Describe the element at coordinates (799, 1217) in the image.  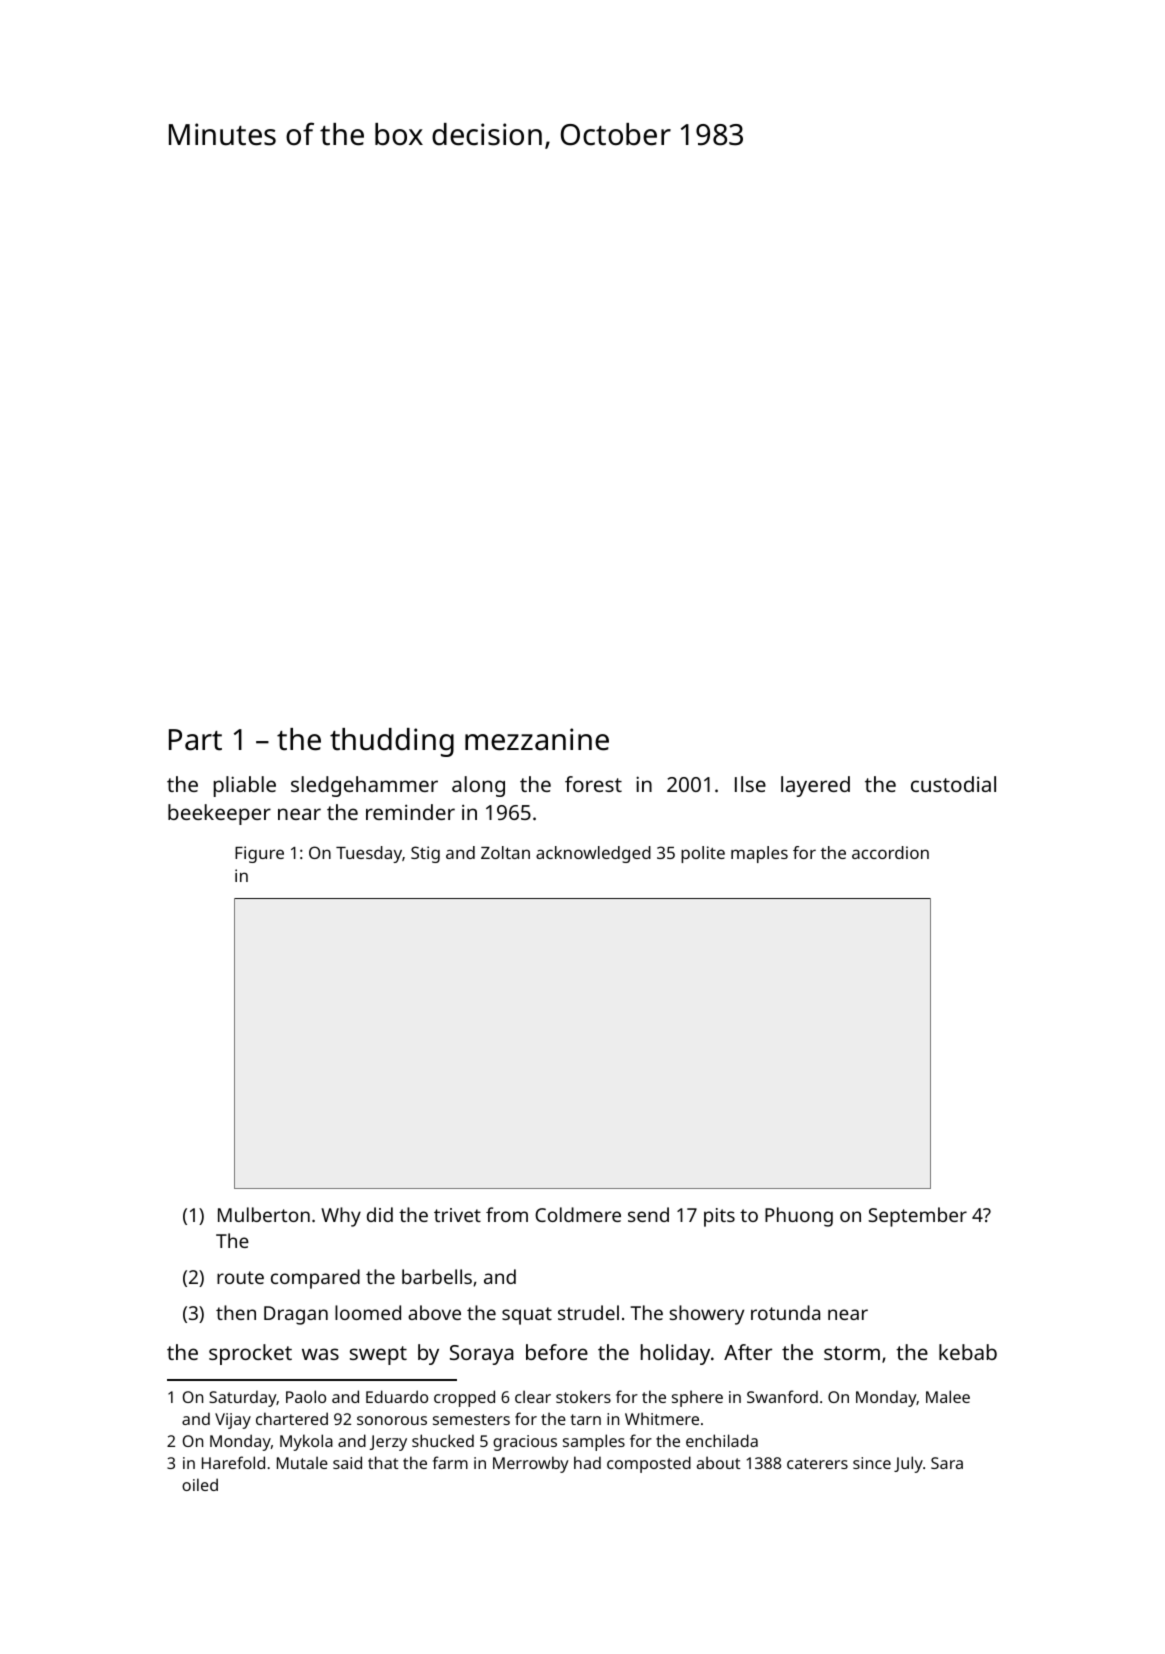
I see `Phuong` at that location.
